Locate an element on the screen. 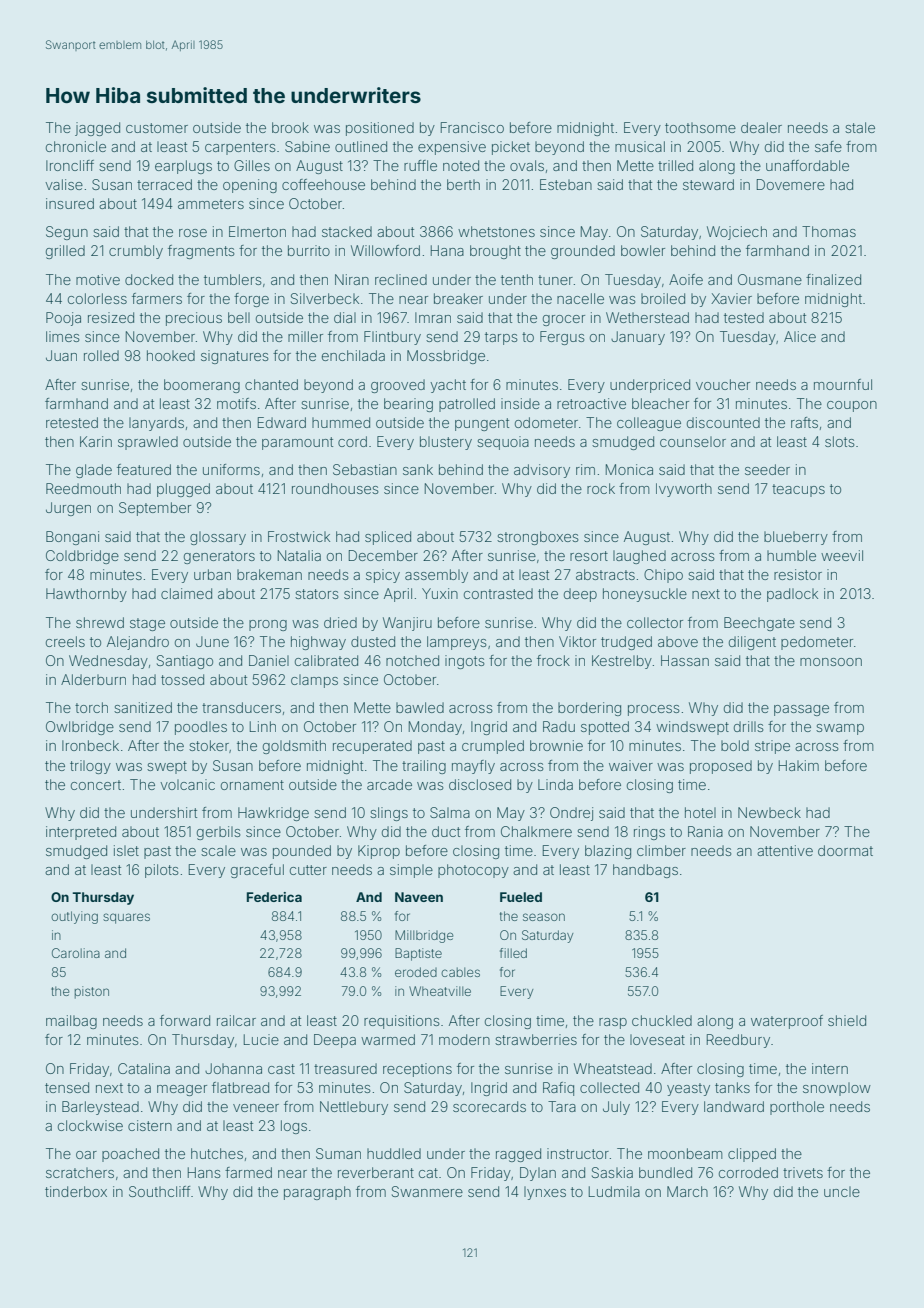 The height and width of the screenshot is (1308, 924). Wheatville is located at coordinates (440, 991).
